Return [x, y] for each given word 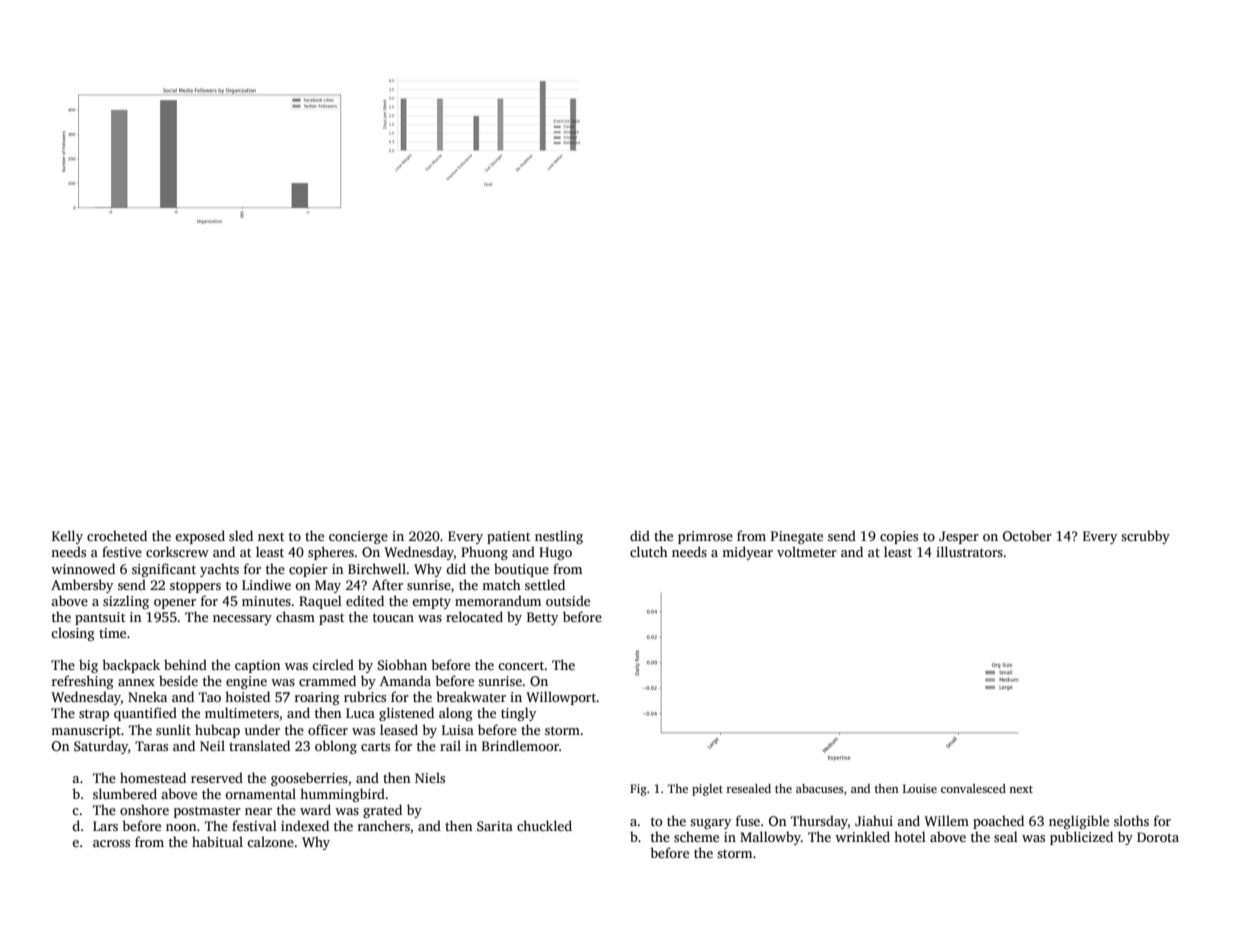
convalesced [973, 788]
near [258, 811]
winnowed [83, 568]
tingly [518, 714]
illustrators [969, 551]
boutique [521, 570]
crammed [327, 680]
